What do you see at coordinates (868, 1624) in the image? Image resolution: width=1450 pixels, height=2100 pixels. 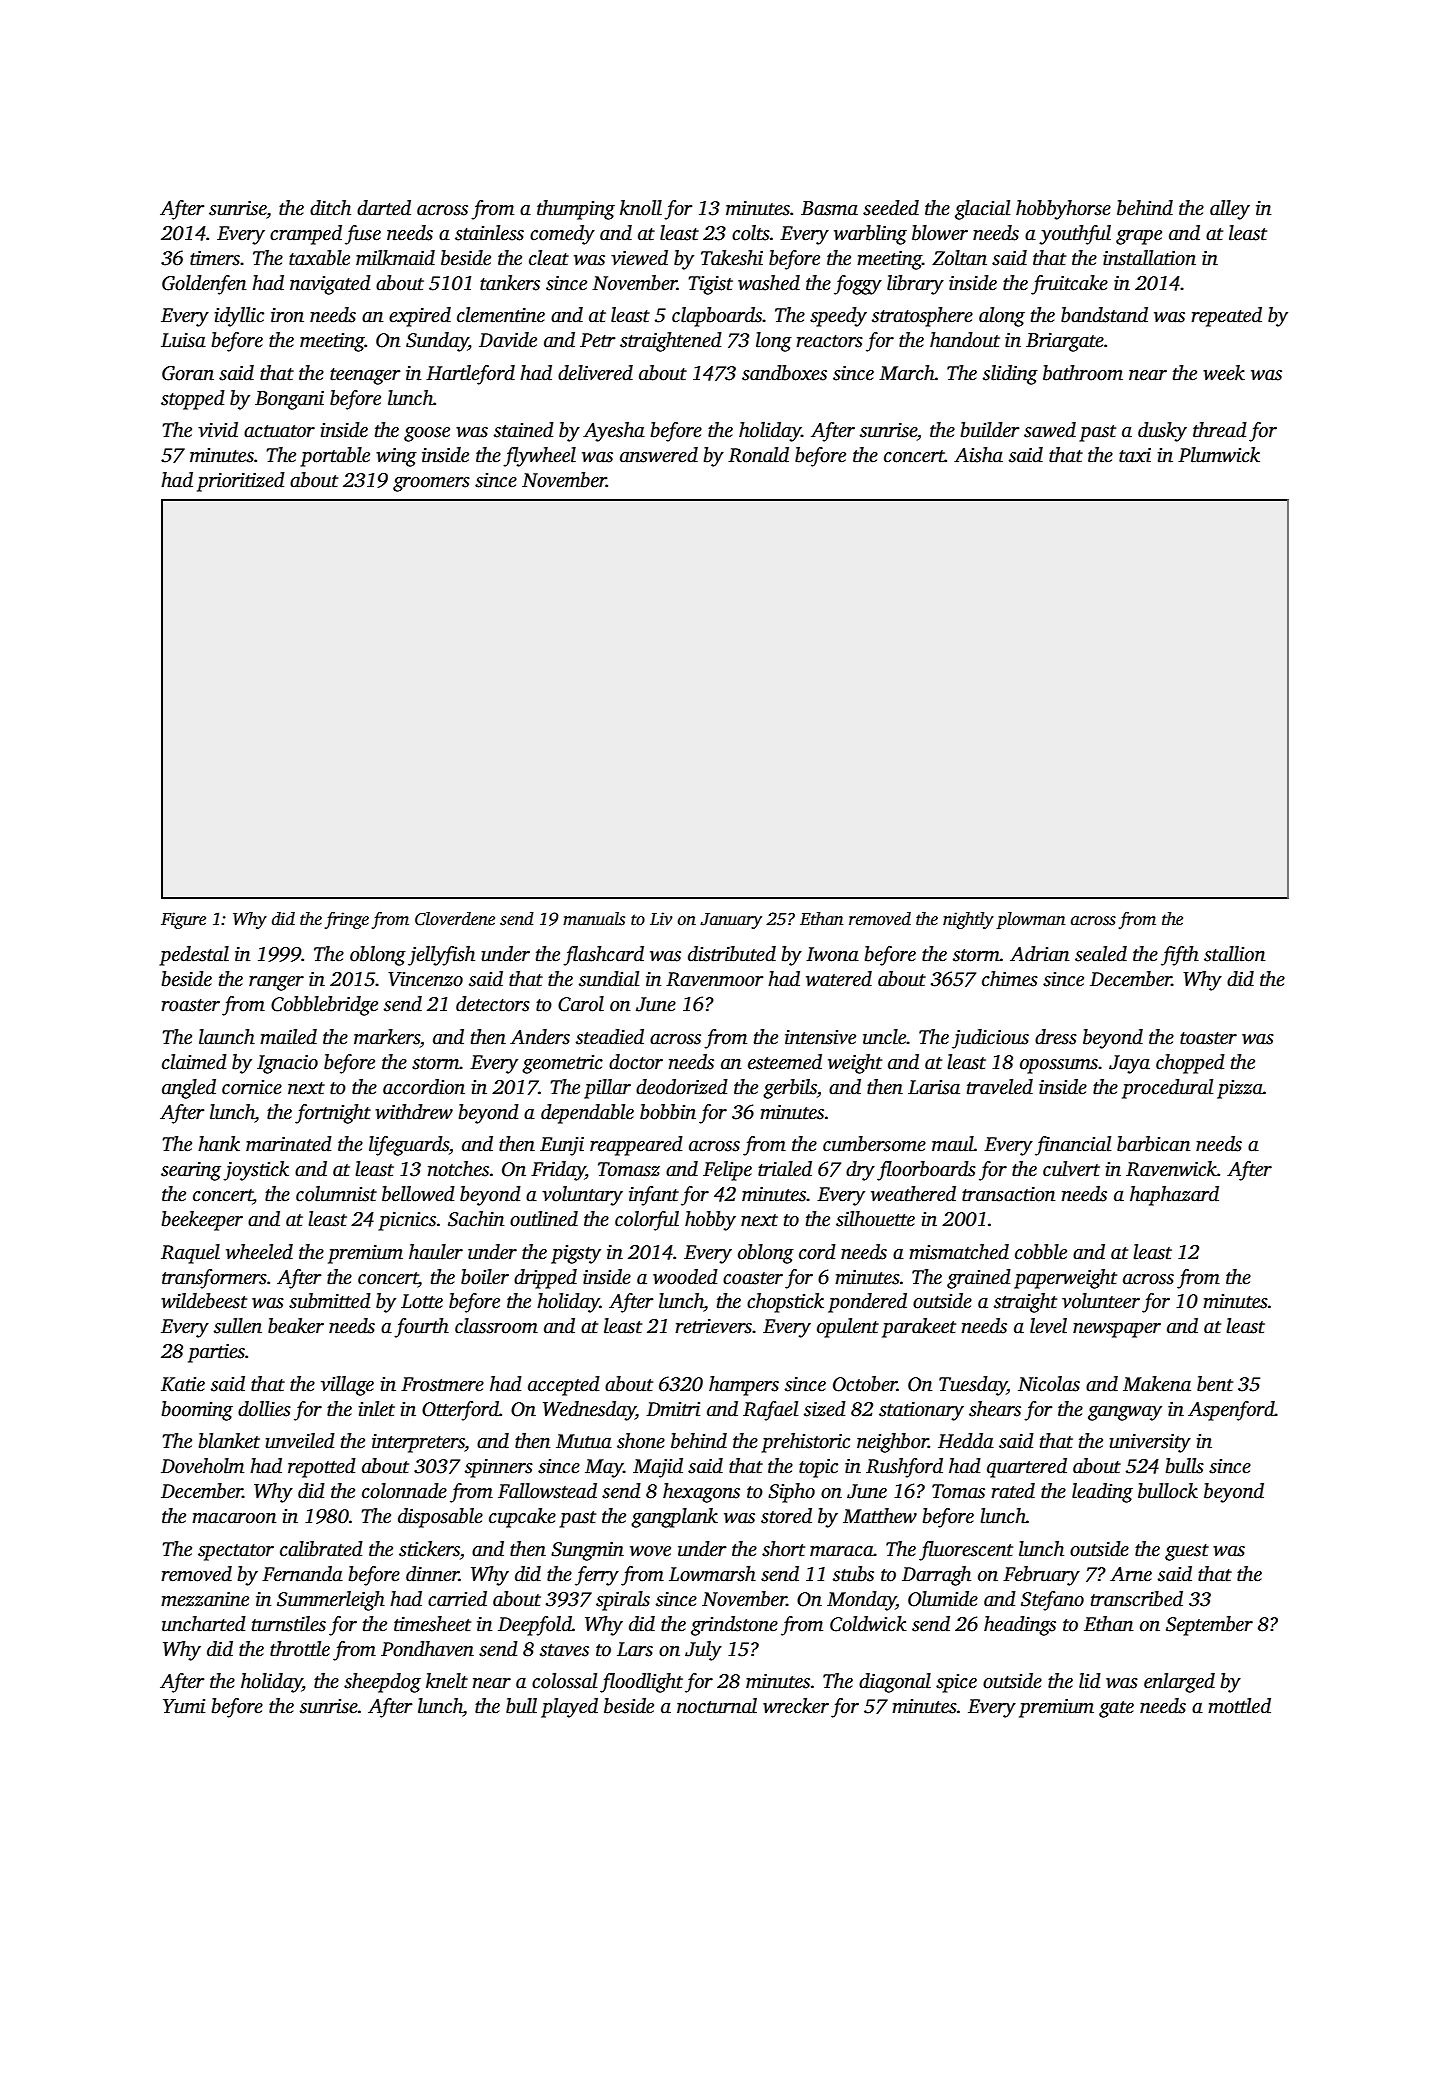 I see `Coldwick` at bounding box center [868, 1624].
